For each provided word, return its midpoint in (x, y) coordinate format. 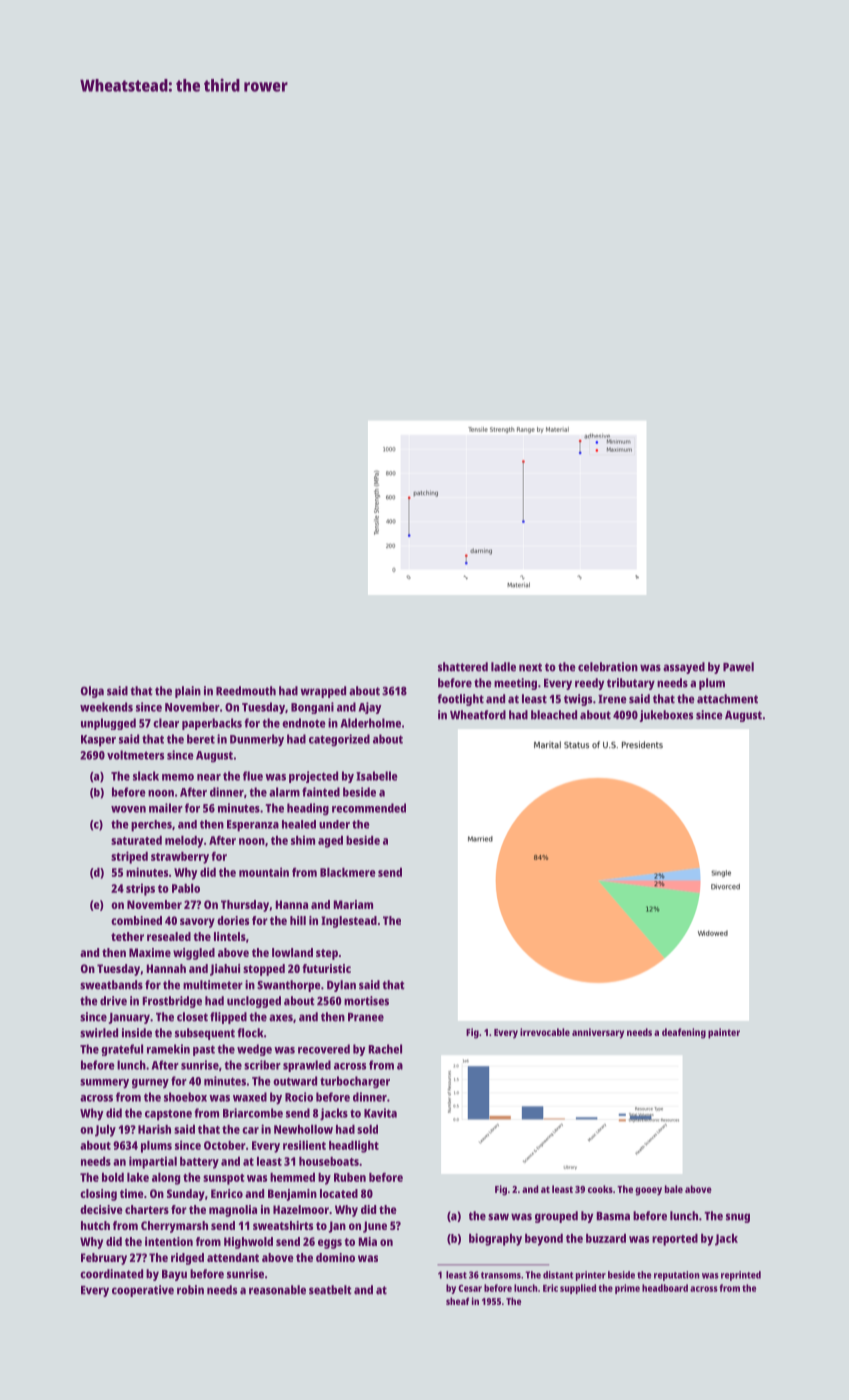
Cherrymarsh (174, 1227)
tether (127, 936)
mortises (366, 1001)
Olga (92, 692)
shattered (463, 667)
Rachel (385, 1049)
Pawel (738, 667)
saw (498, 1217)
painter (724, 1033)
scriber (262, 1065)
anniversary (598, 1033)
